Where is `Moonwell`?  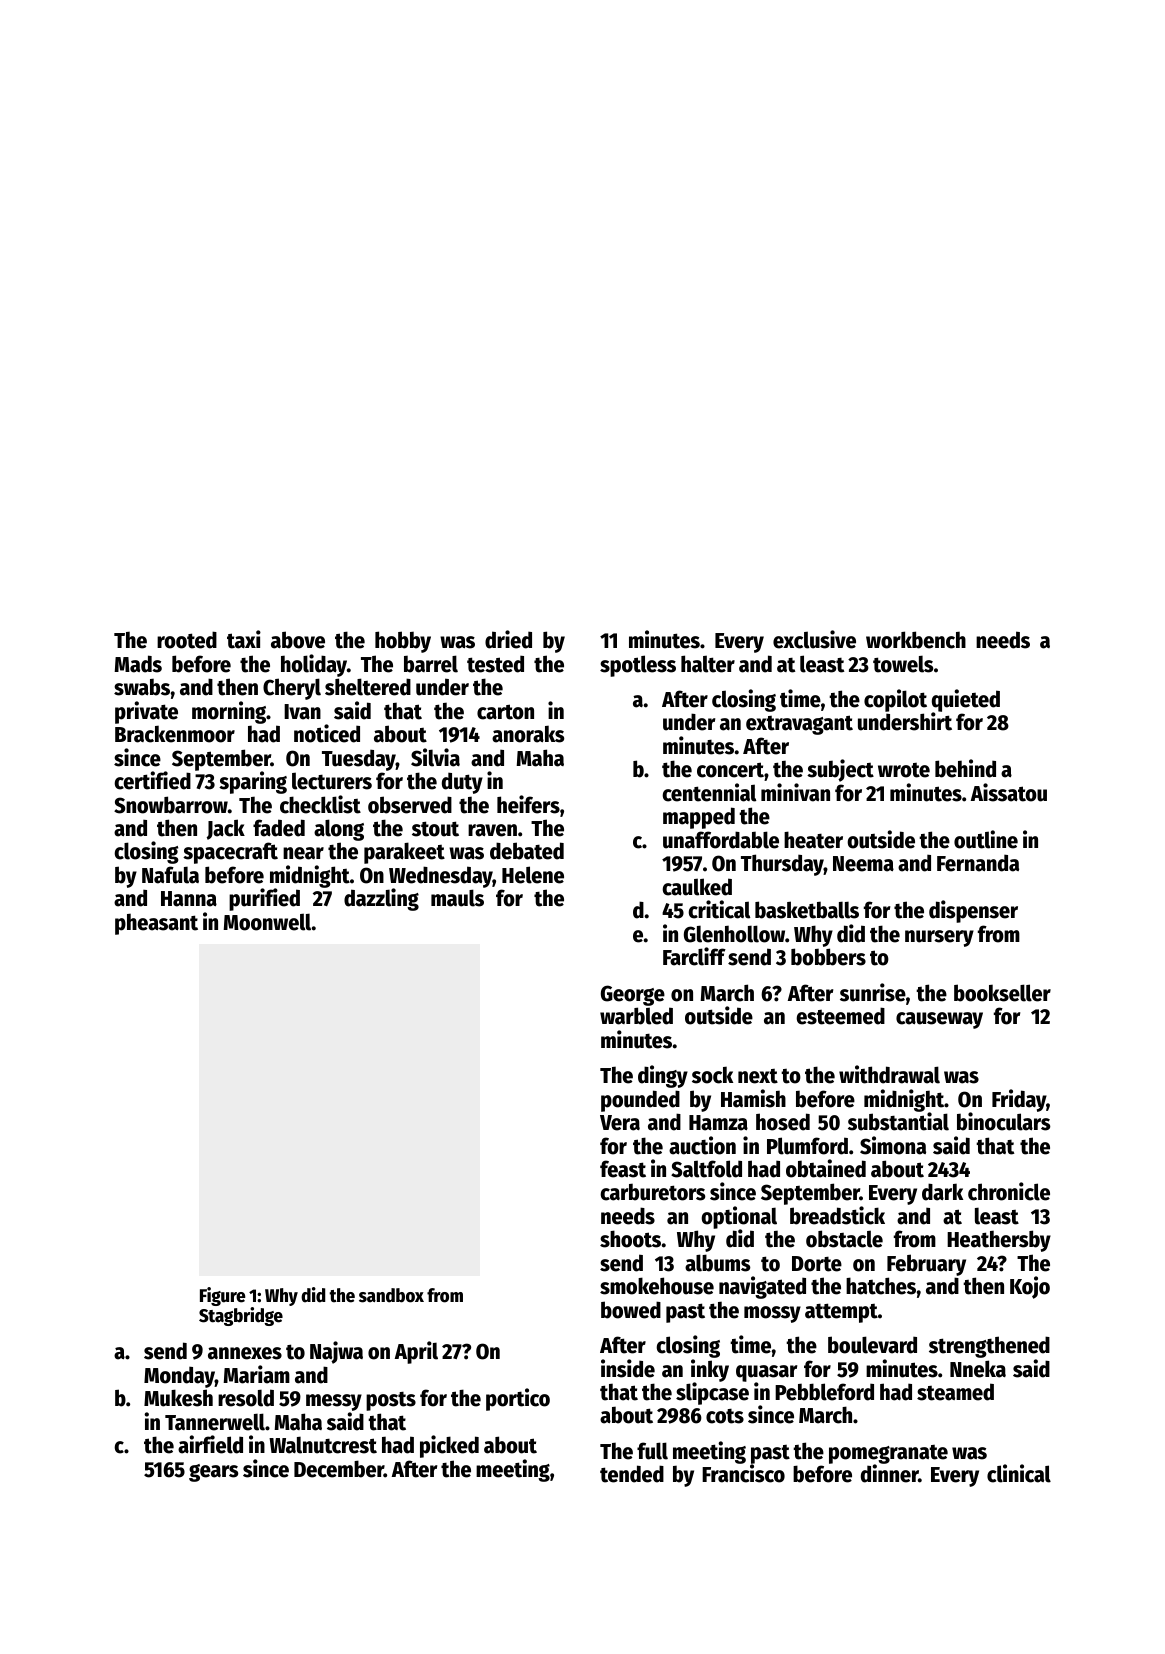
Moonwell is located at coordinates (267, 922).
